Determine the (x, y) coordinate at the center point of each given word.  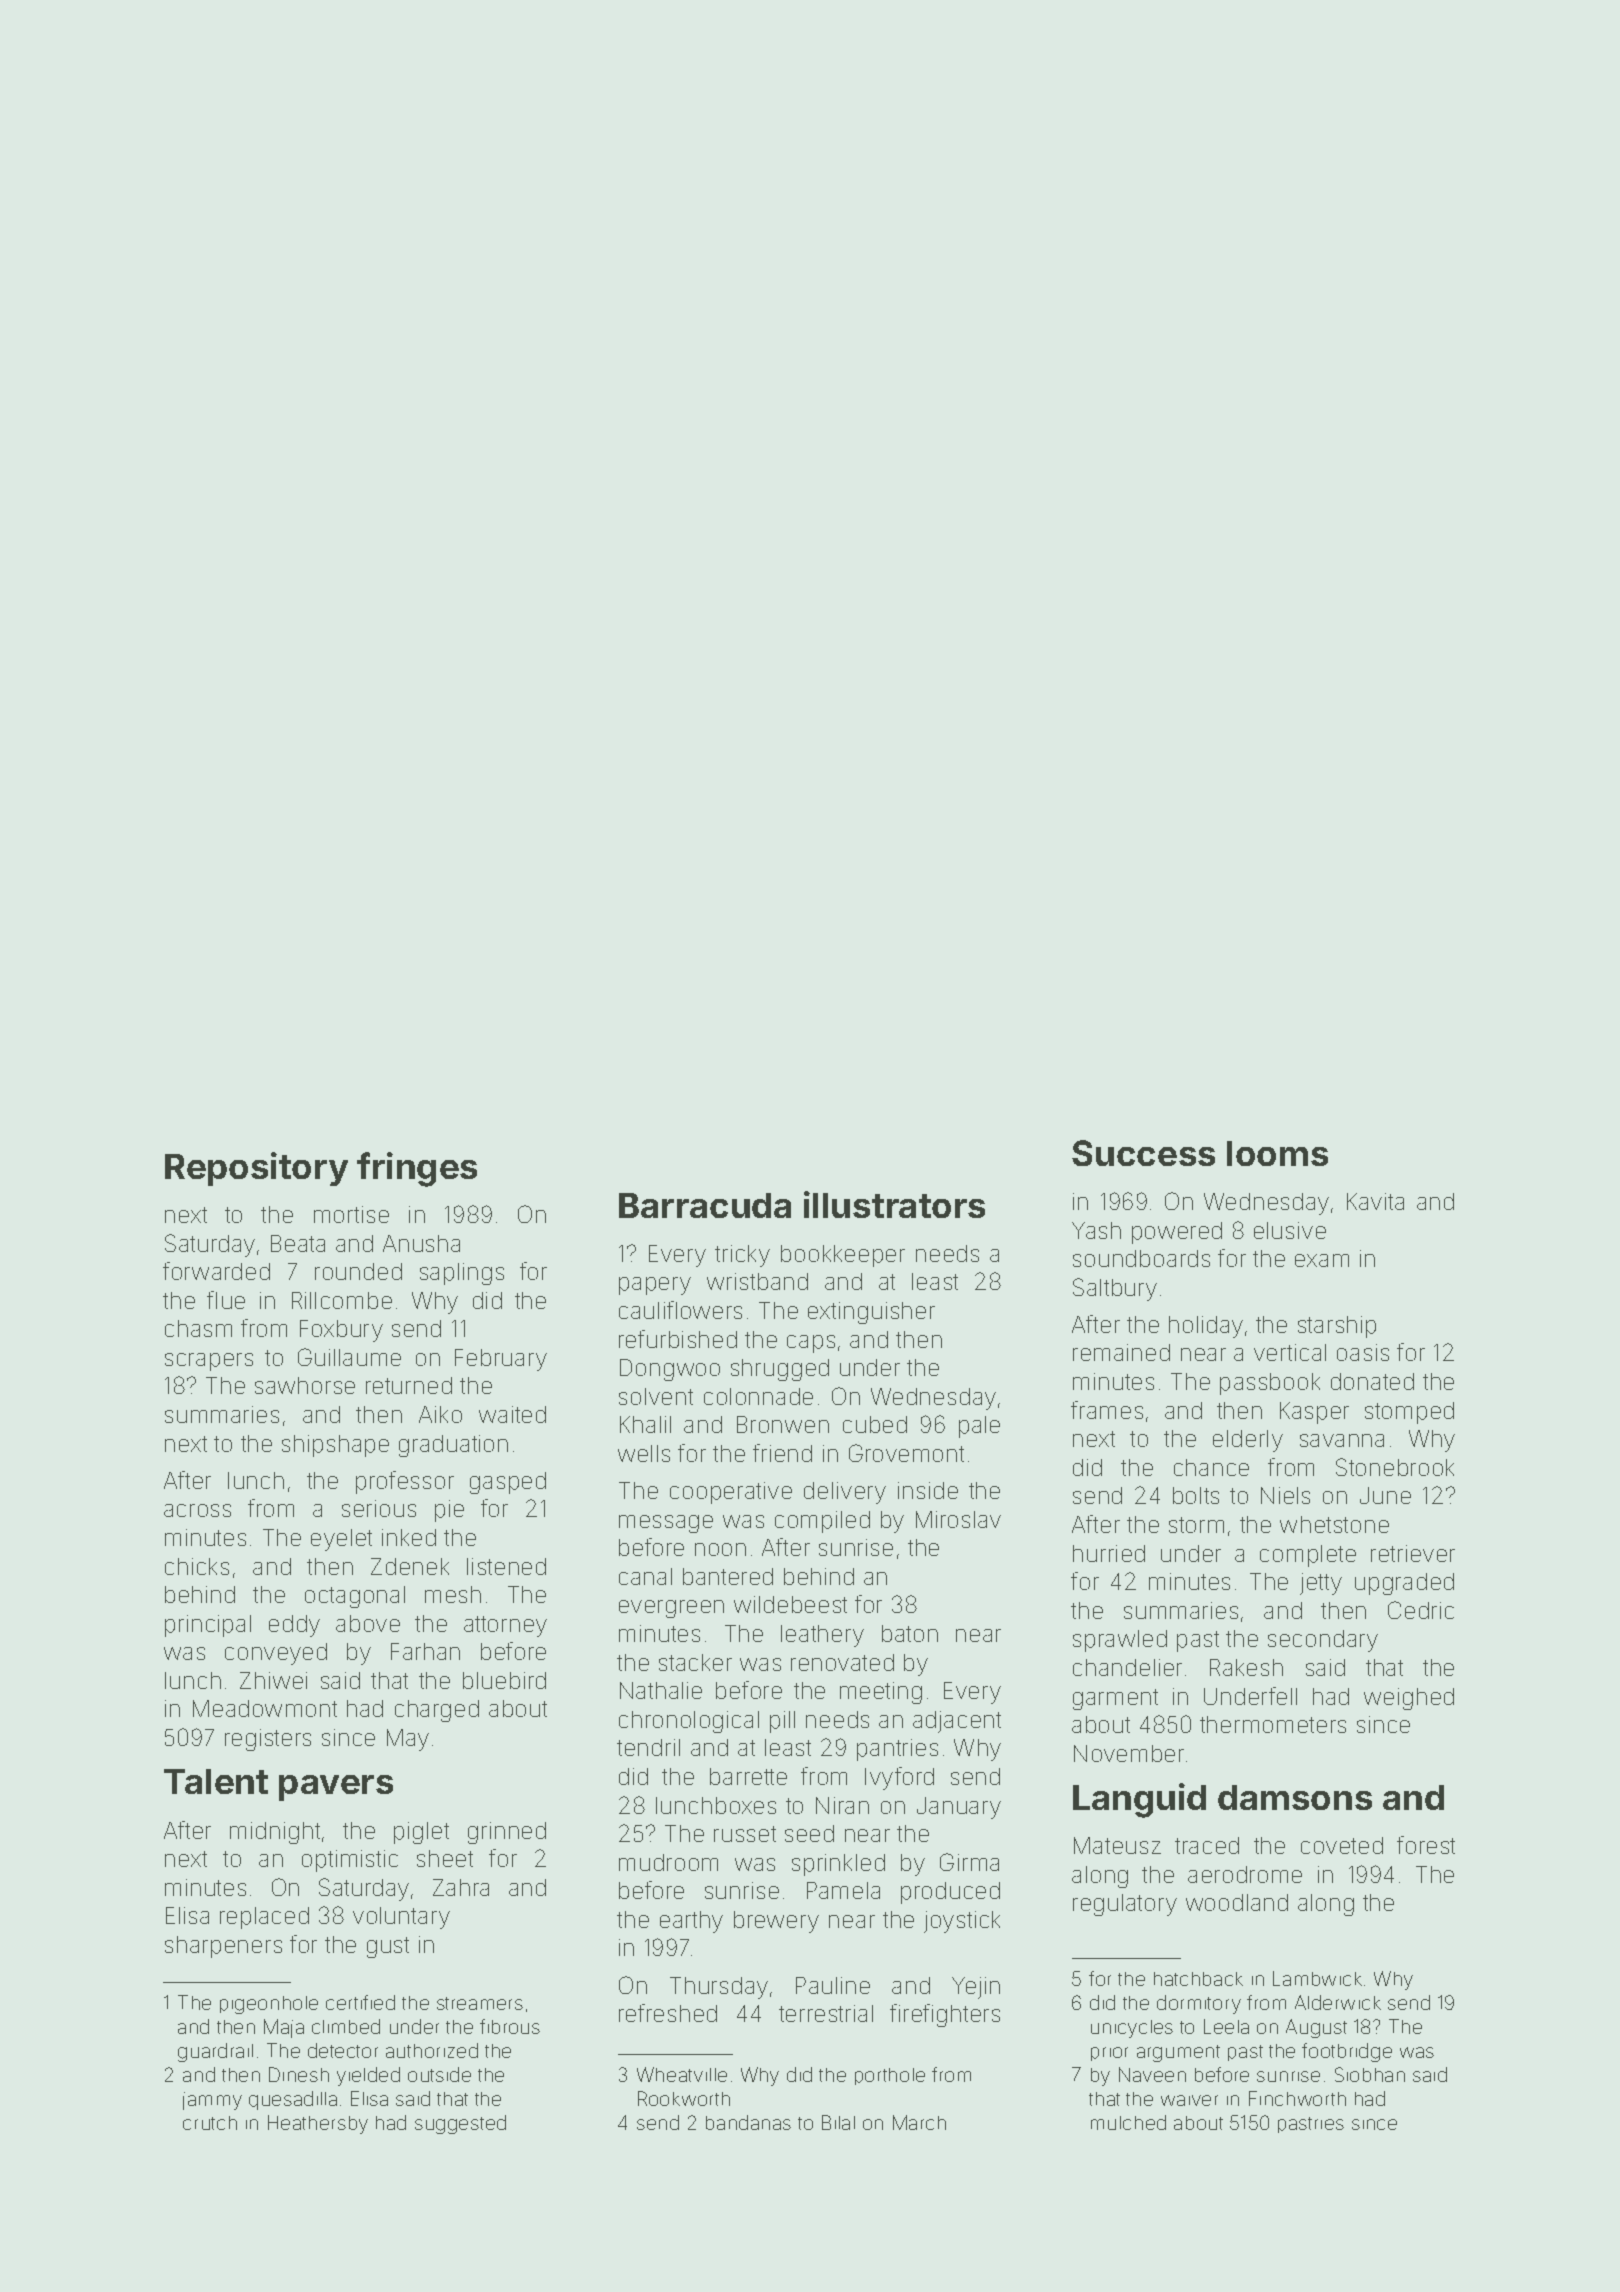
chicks (197, 1566)
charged (437, 1711)
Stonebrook (1395, 1467)
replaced (264, 1918)
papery (655, 1286)
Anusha (421, 1243)
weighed (1409, 1699)
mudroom (668, 1862)
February (501, 1360)
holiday (1206, 1327)
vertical (1290, 1352)
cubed (875, 1424)
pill (782, 1722)
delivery (845, 1493)
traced (1207, 1845)
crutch (210, 2123)
